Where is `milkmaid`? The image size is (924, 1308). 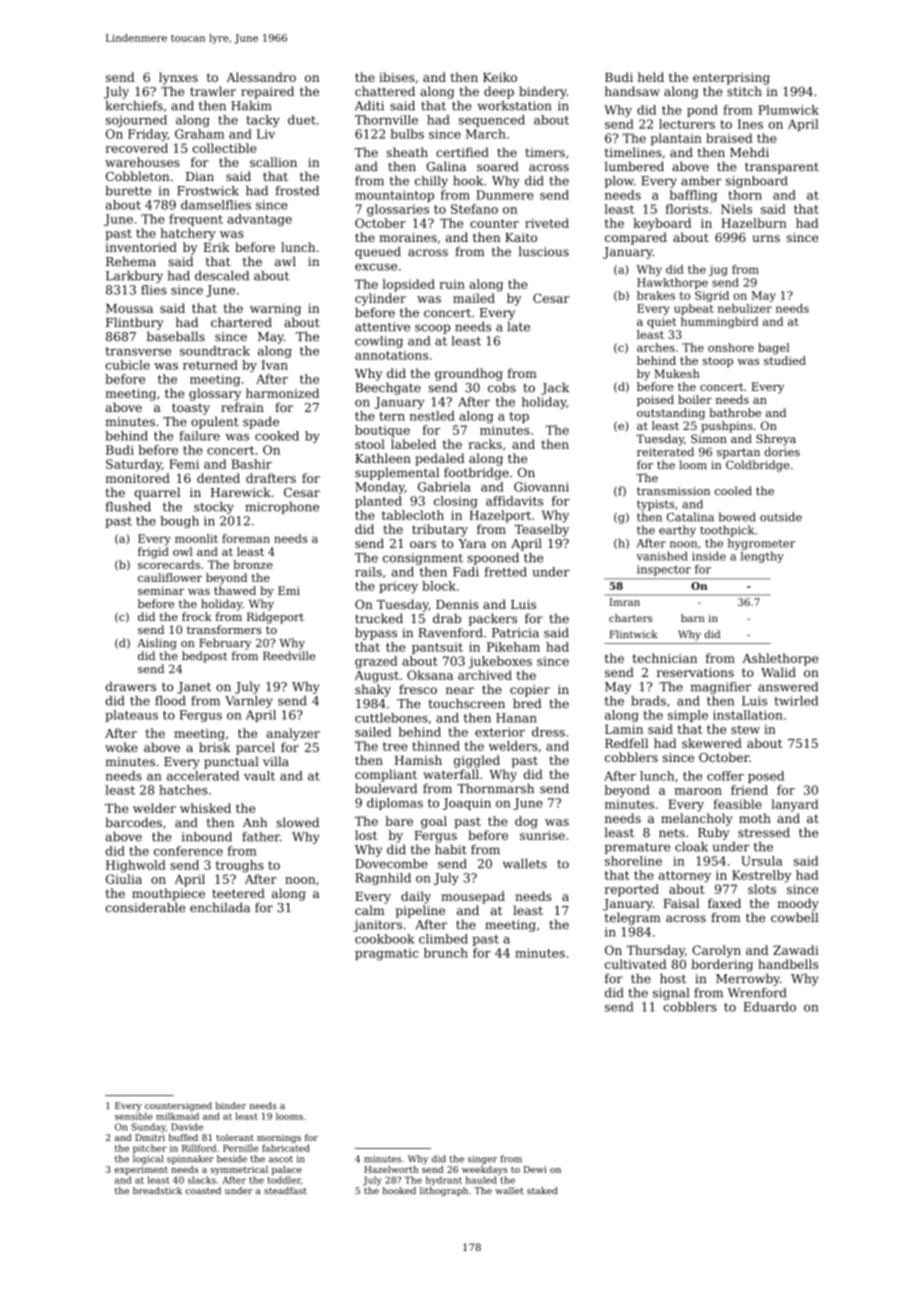 milkmaid is located at coordinates (177, 1116).
